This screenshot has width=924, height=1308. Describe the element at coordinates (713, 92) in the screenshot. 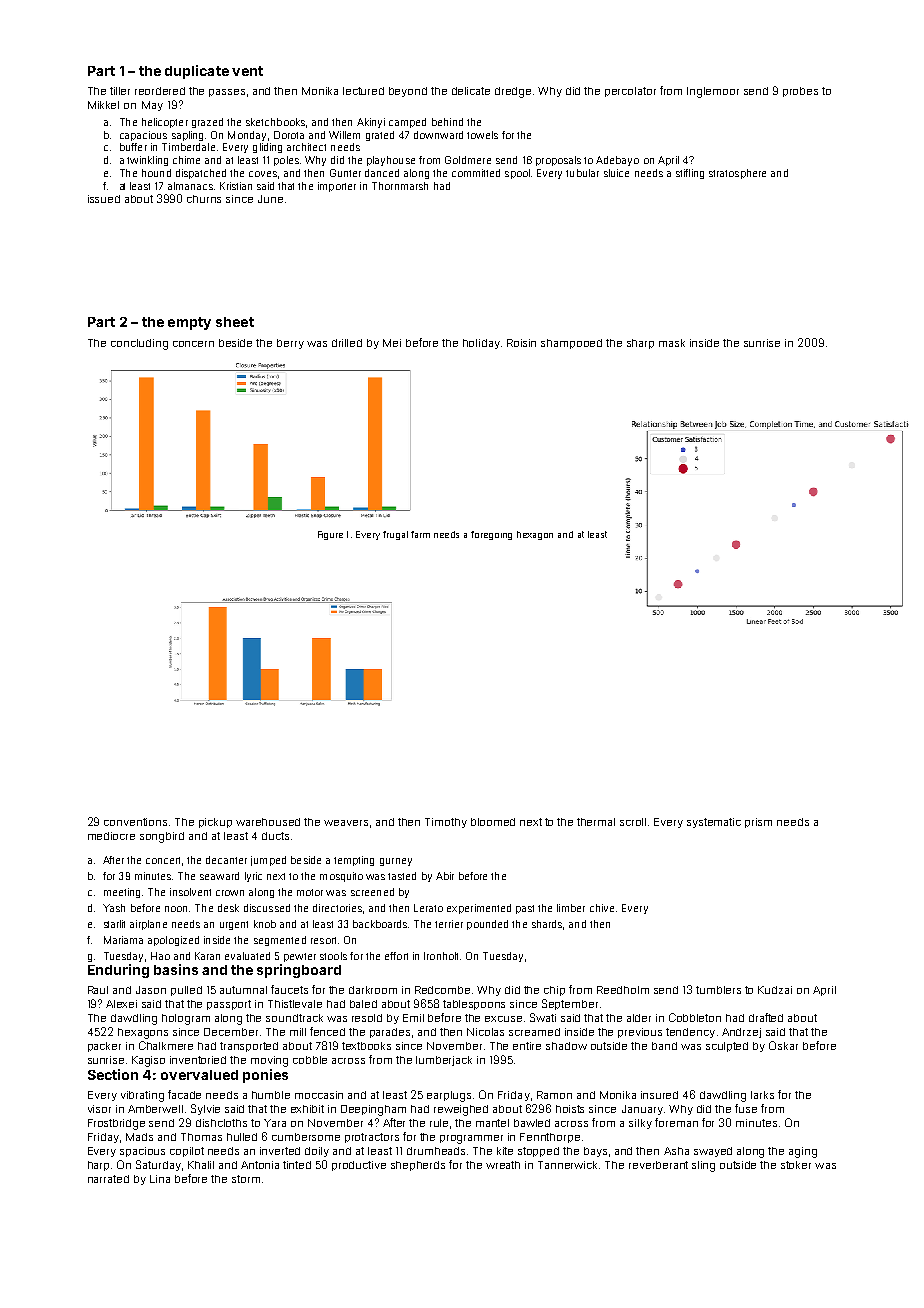

I see `Inglemoor` at that location.
